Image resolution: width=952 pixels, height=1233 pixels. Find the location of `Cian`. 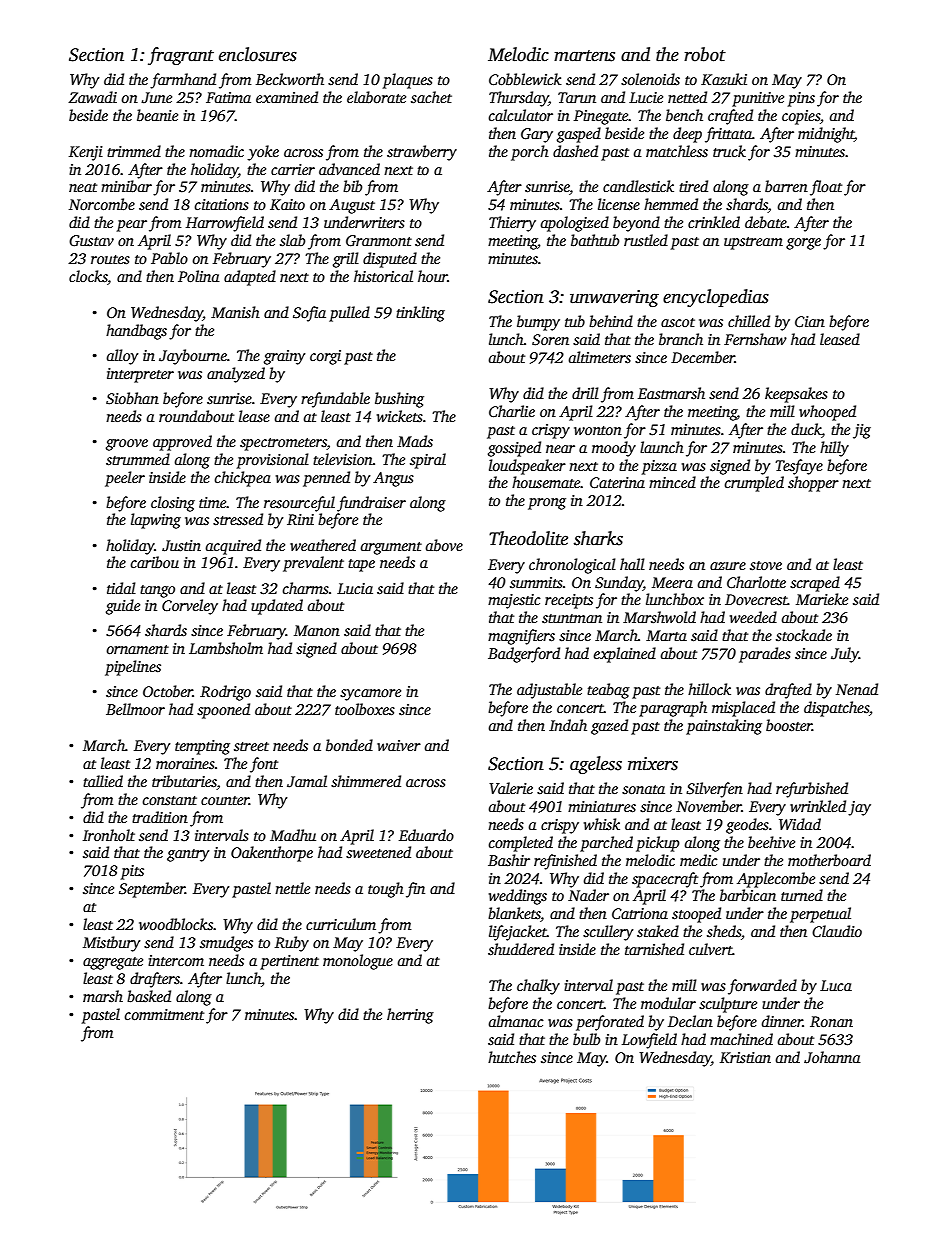

Cian is located at coordinates (810, 321).
